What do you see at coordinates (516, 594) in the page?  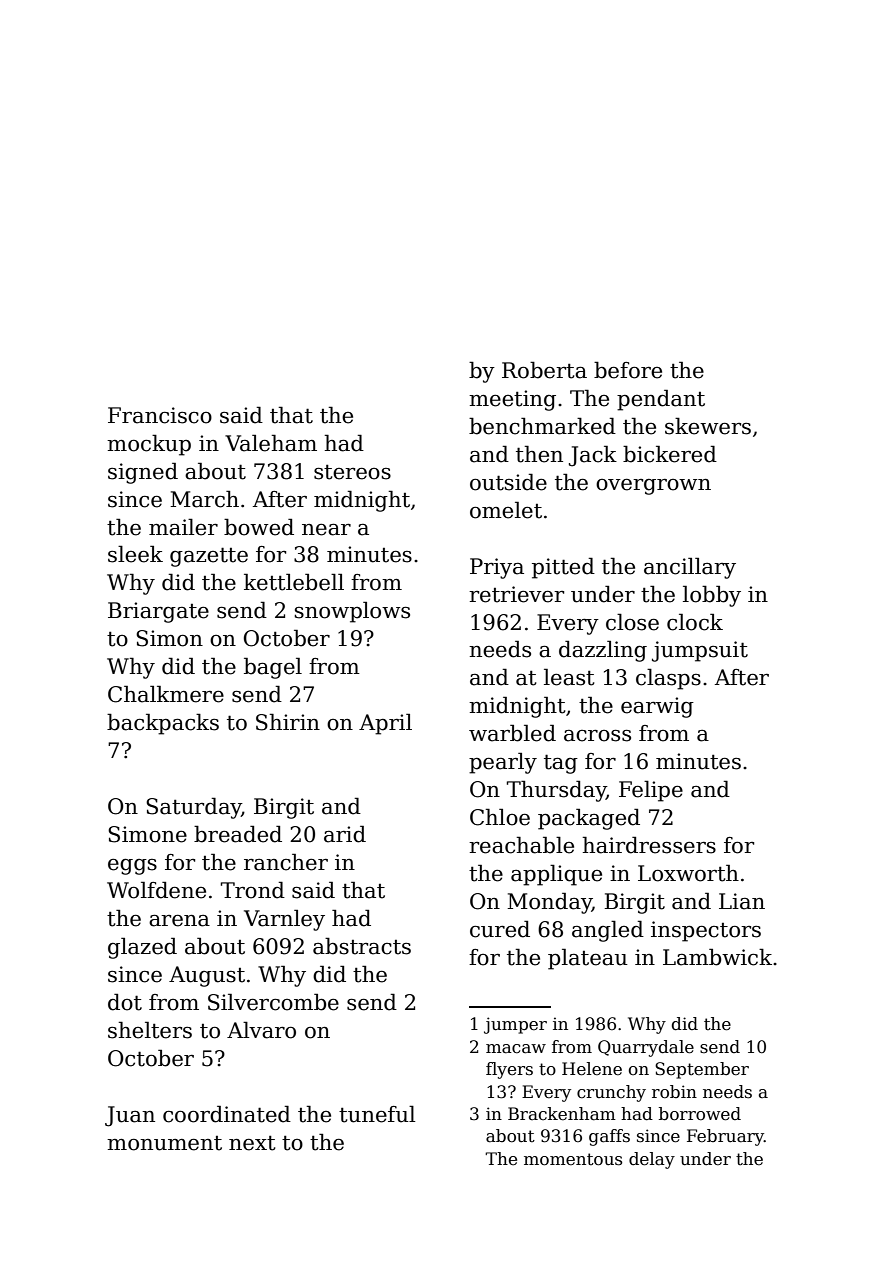 I see `retriever` at bounding box center [516, 594].
